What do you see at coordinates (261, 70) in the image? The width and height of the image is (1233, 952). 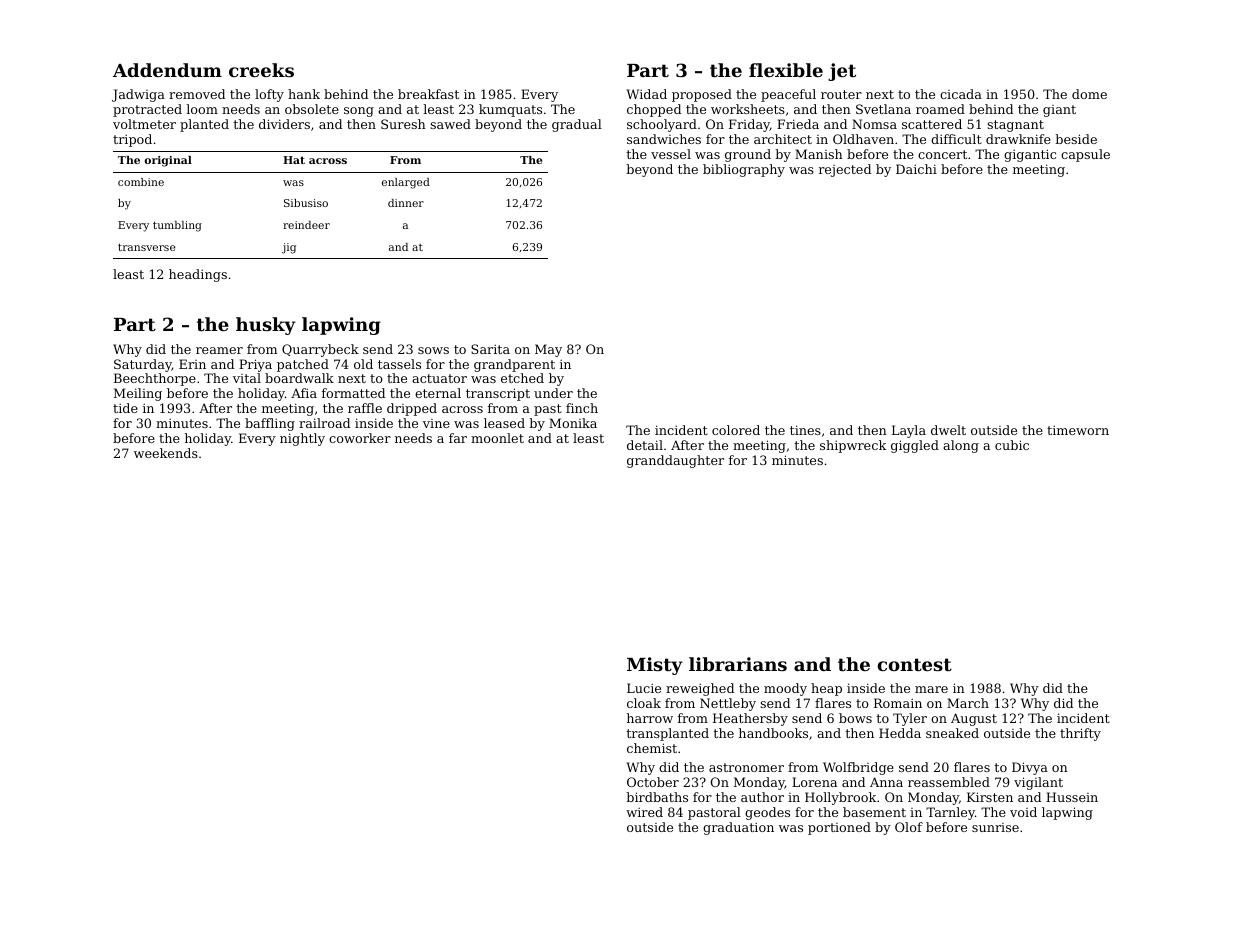 I see `creeks` at bounding box center [261, 70].
